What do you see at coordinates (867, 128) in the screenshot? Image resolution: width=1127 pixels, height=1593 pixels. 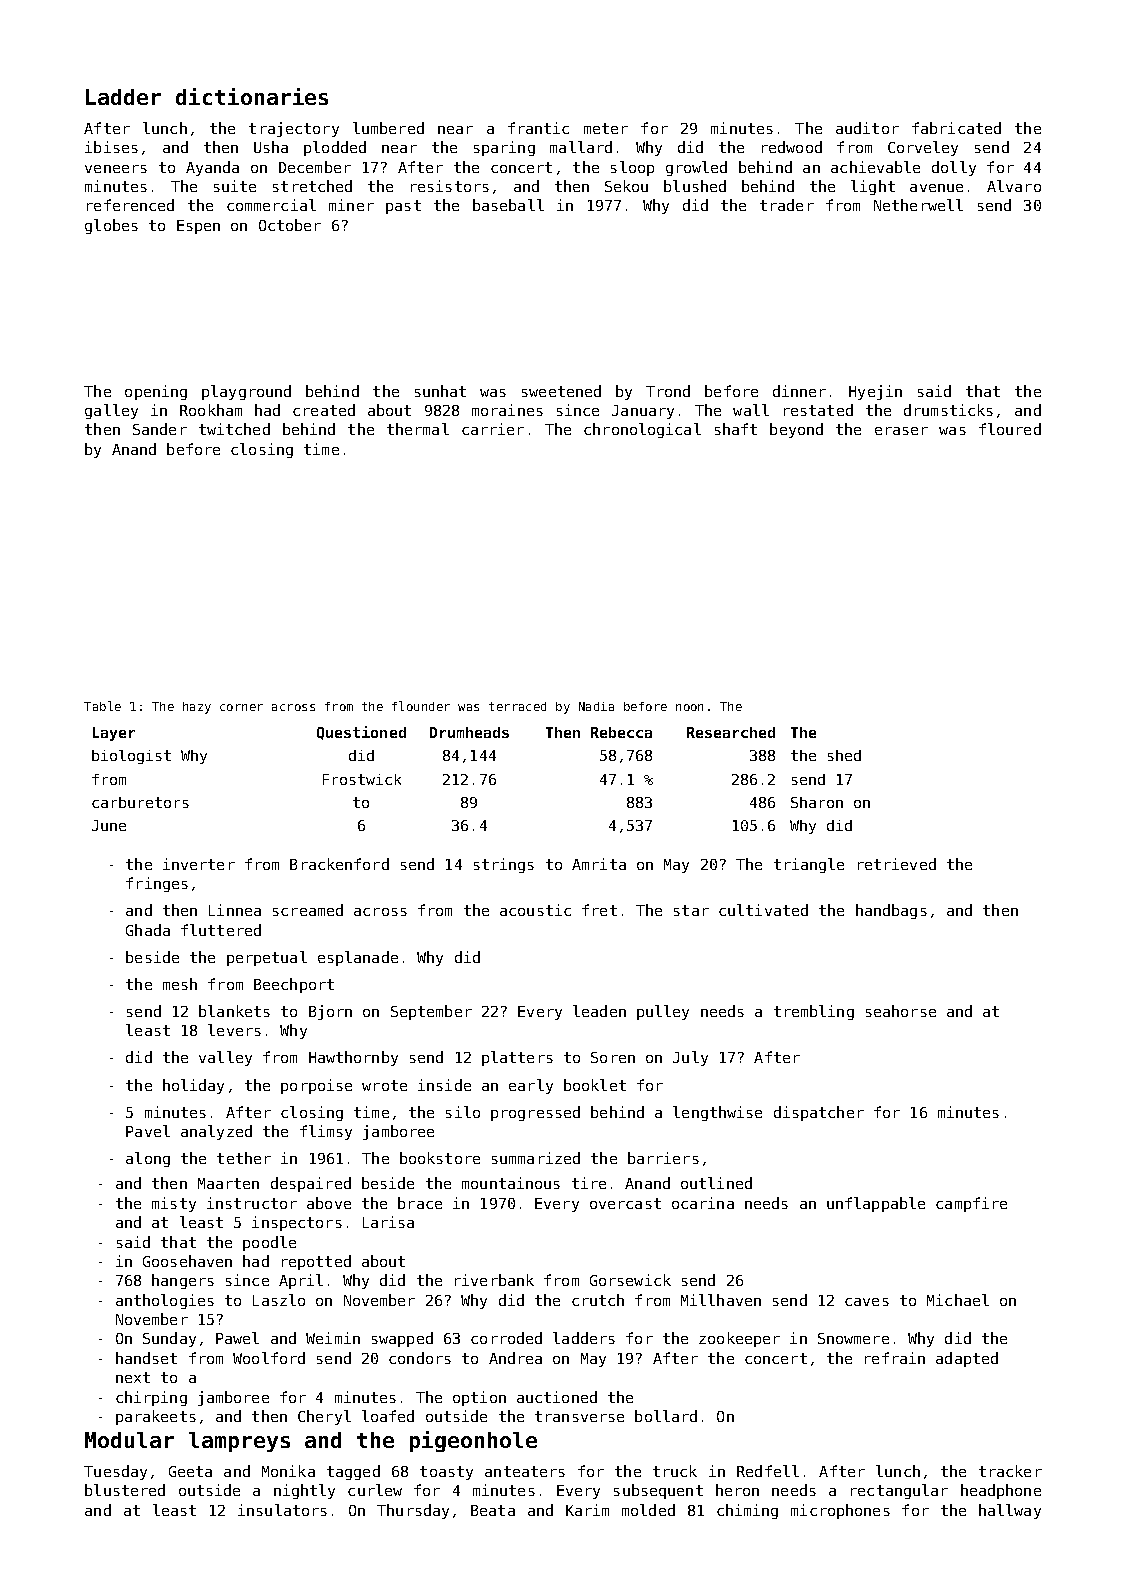 I see `auditor` at bounding box center [867, 128].
